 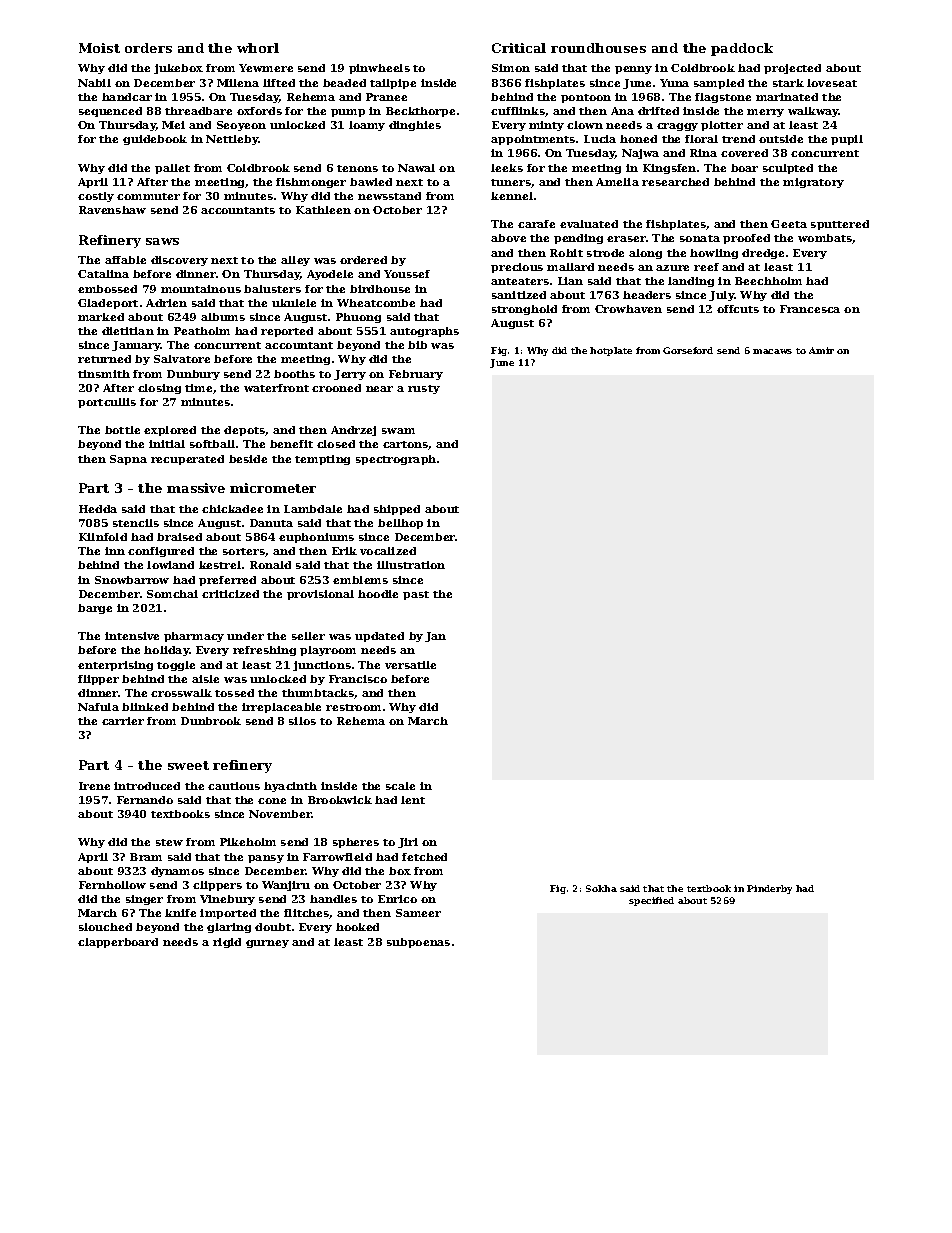 What do you see at coordinates (397, 510) in the screenshot?
I see `shipped` at bounding box center [397, 510].
